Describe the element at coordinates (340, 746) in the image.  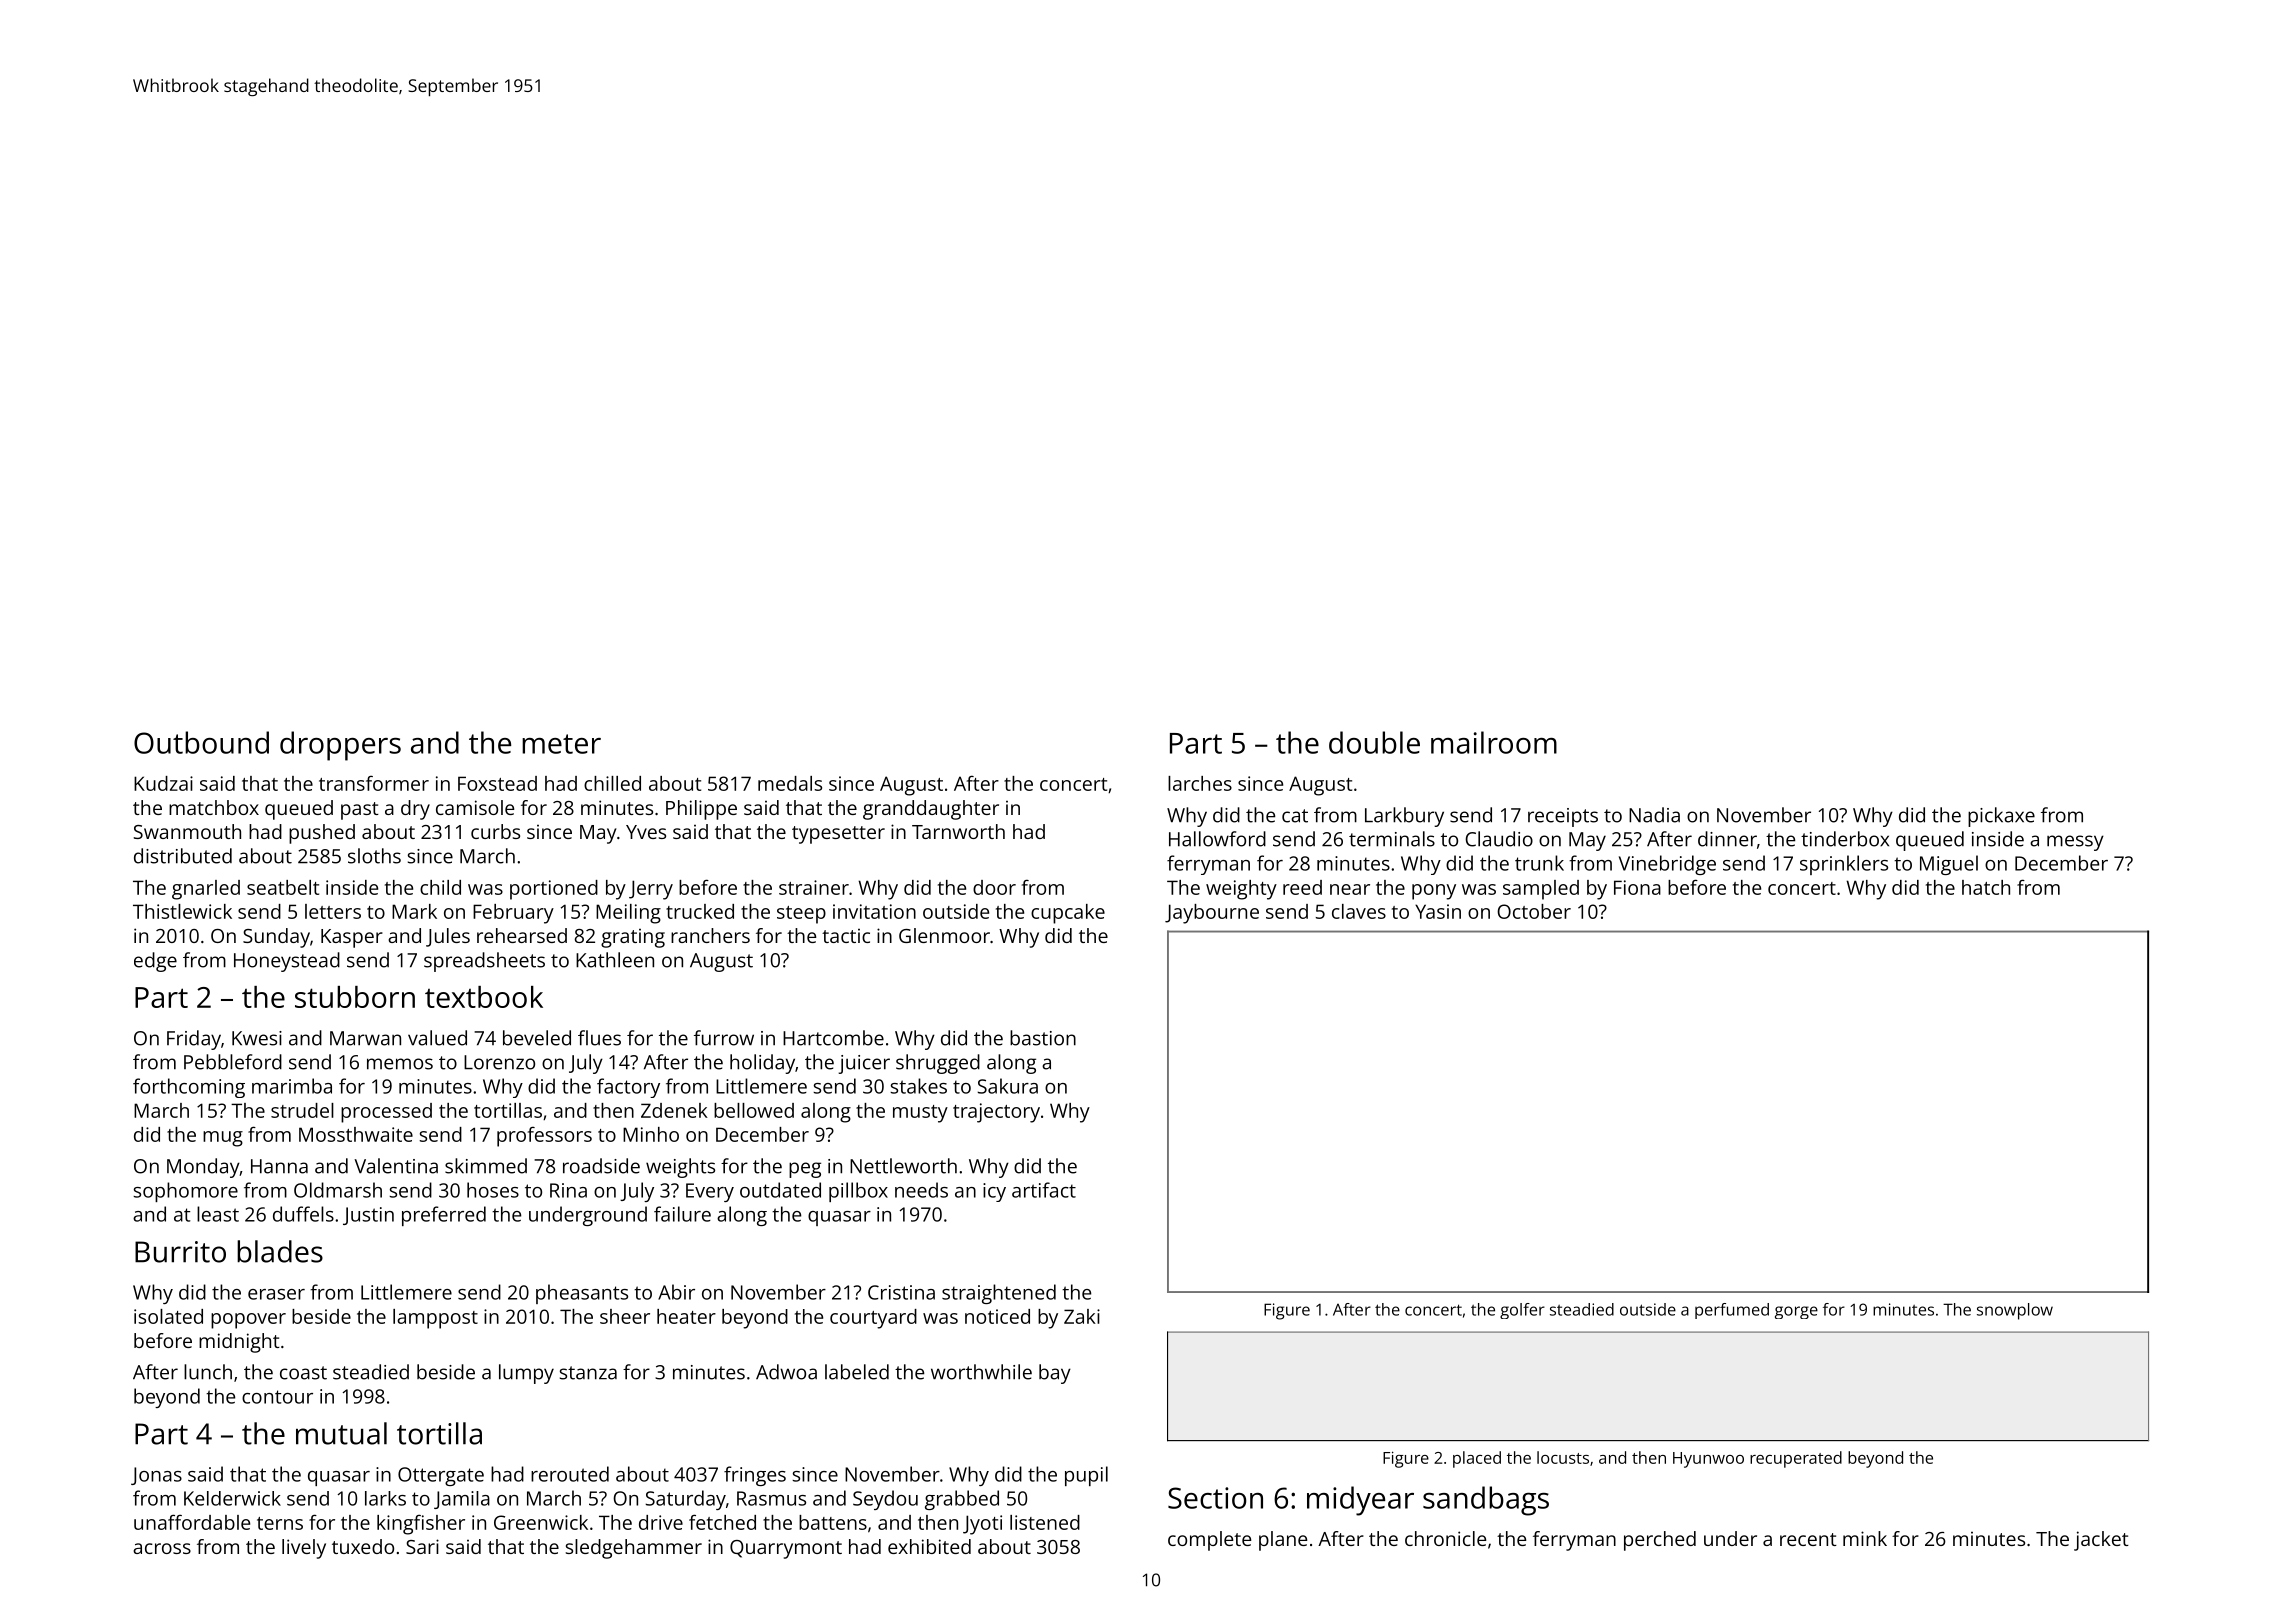
I see `droppers` at that location.
